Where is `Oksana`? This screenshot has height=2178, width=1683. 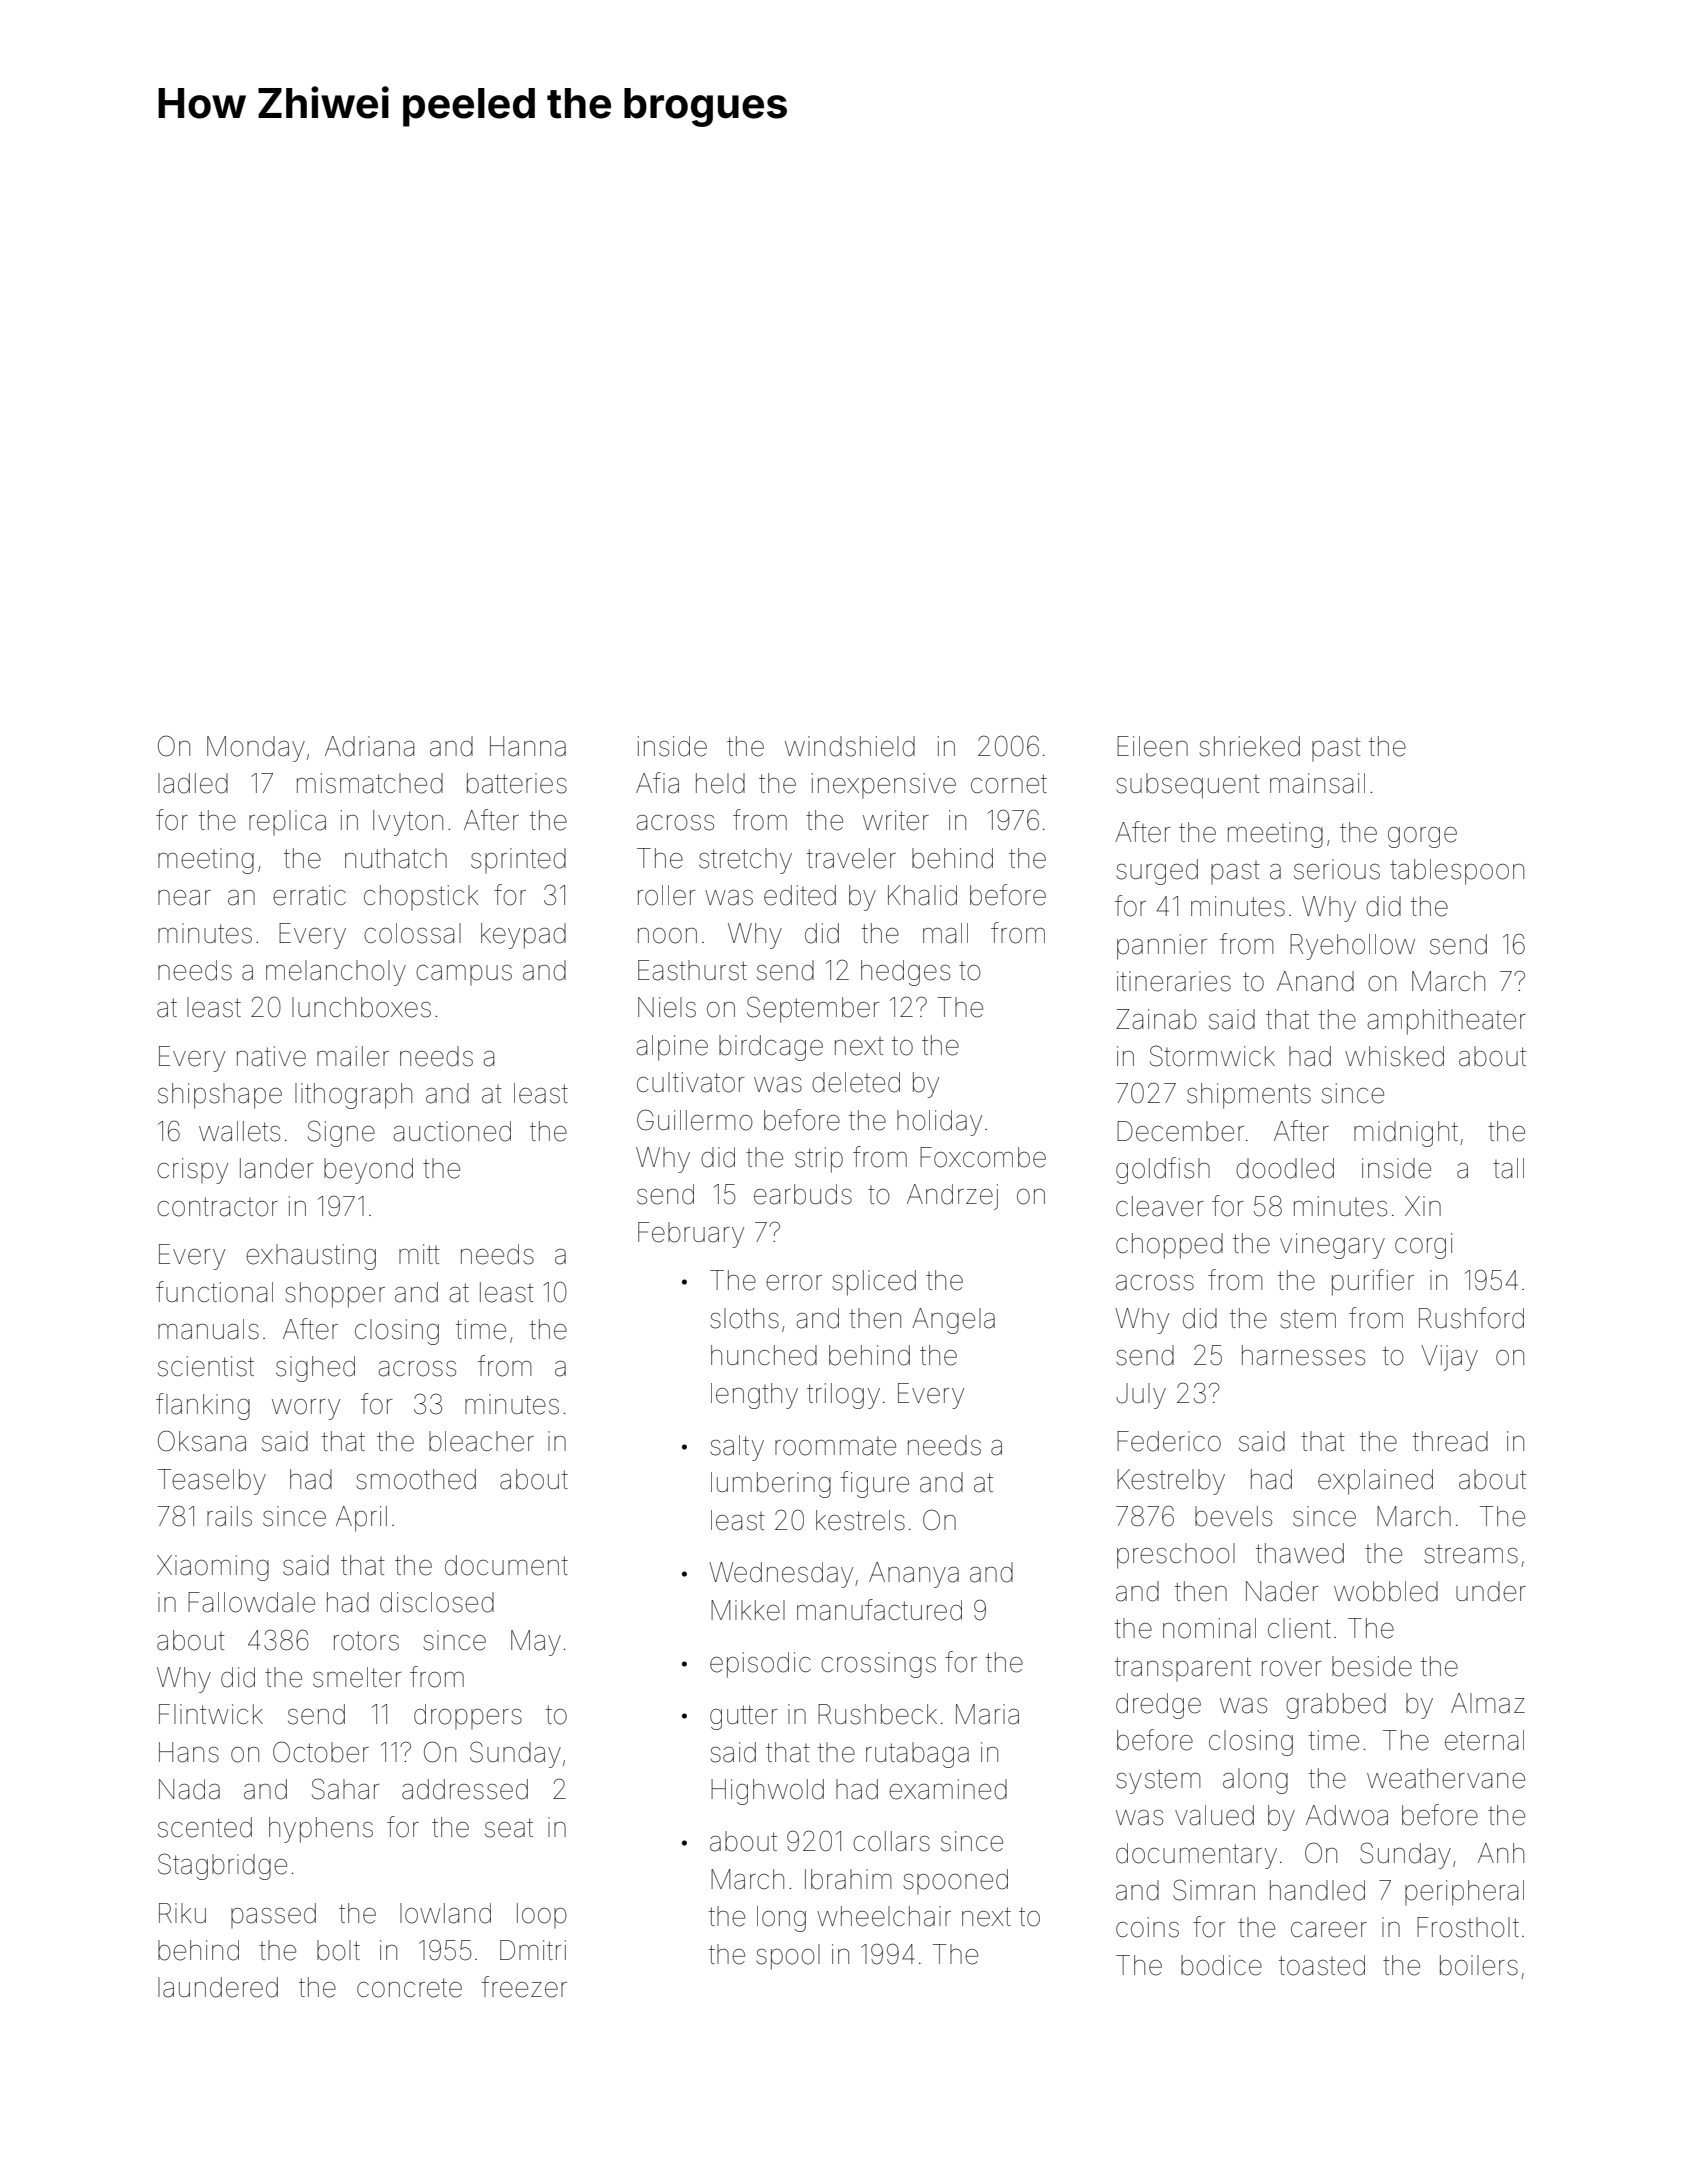 Oksana is located at coordinates (202, 1441).
